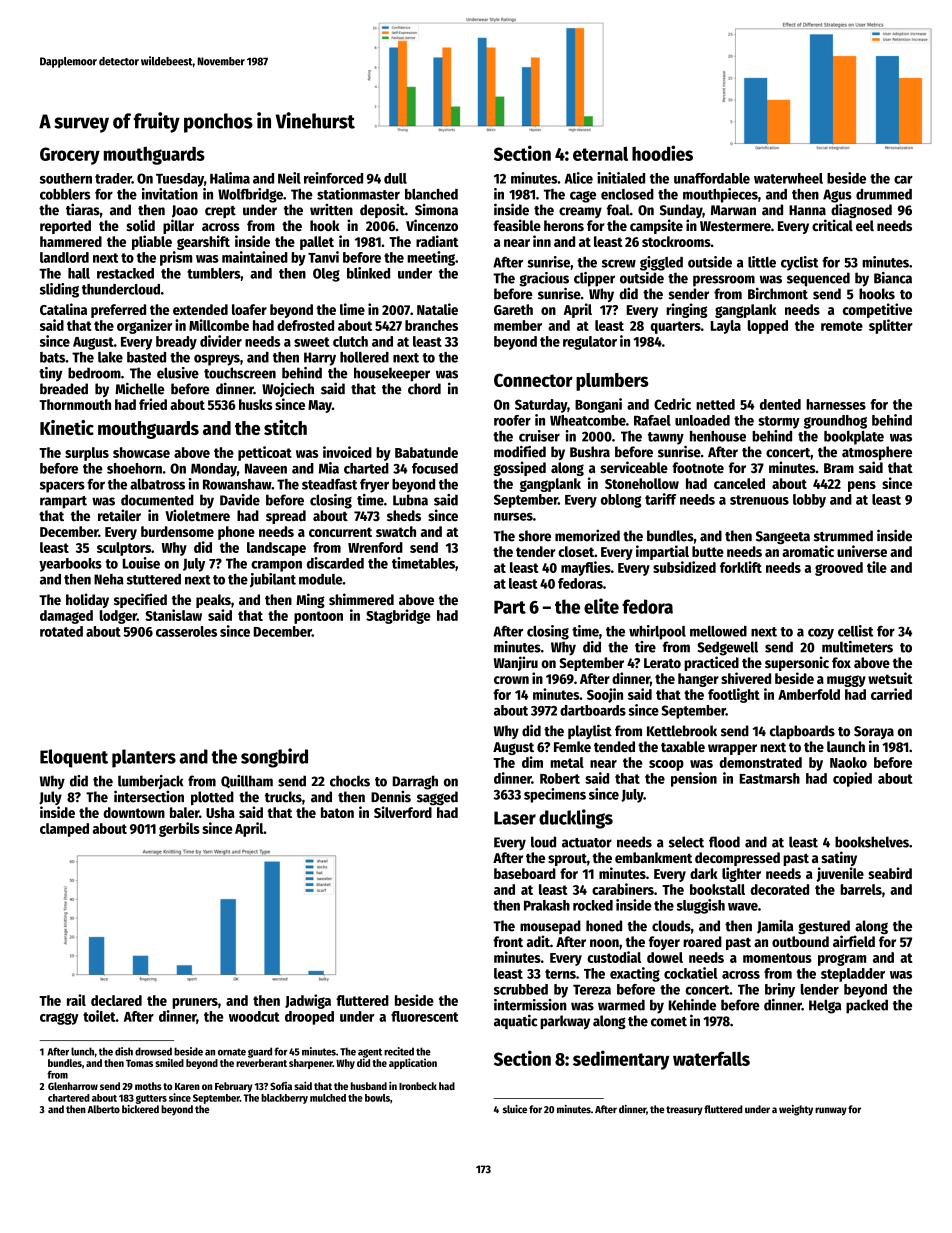 The width and height of the image is (952, 1233). Describe the element at coordinates (274, 758) in the image. I see `songbird` at that location.
